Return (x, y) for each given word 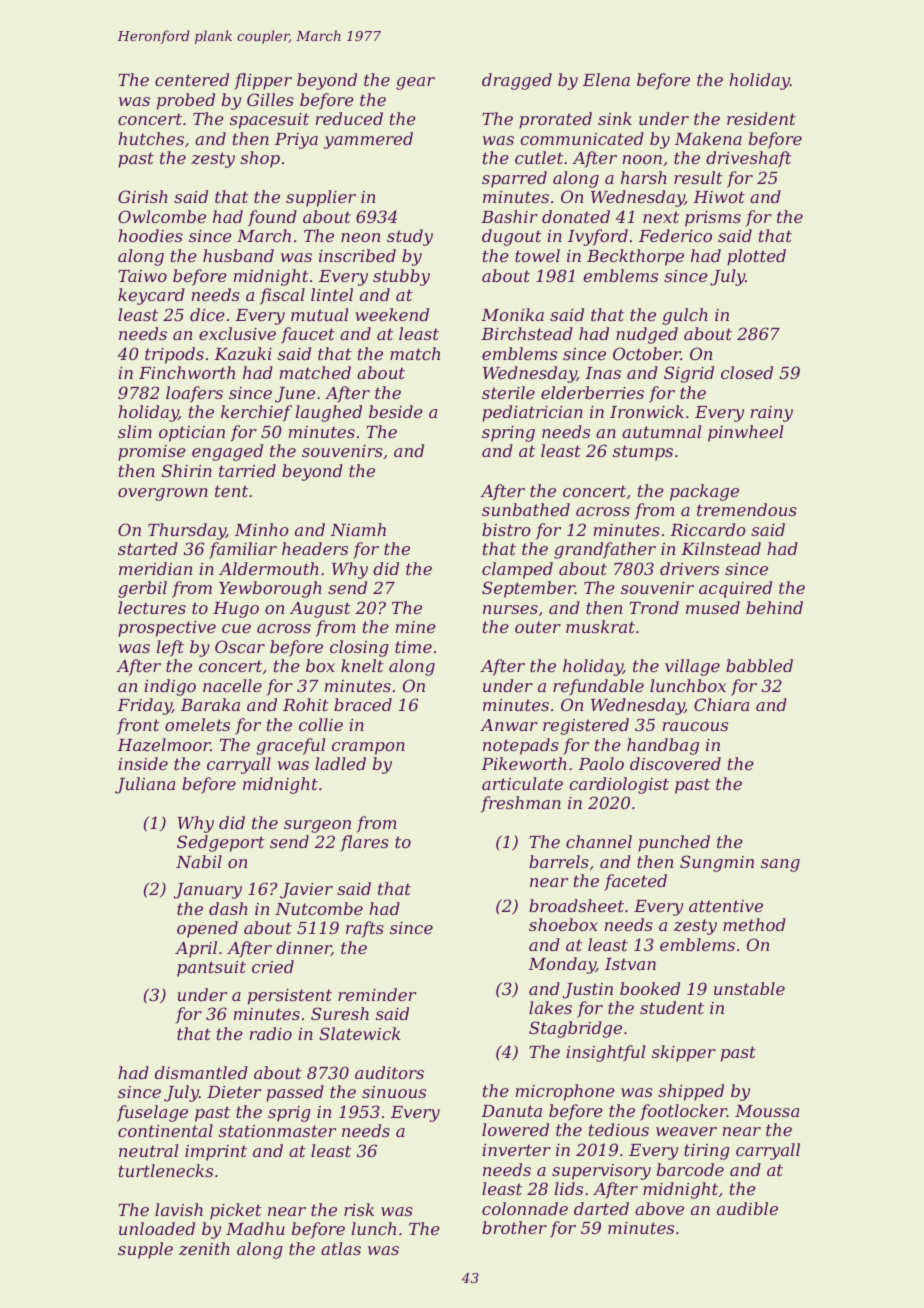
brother (514, 1227)
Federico (675, 235)
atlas (341, 1248)
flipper (263, 81)
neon (360, 237)
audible (747, 1208)
